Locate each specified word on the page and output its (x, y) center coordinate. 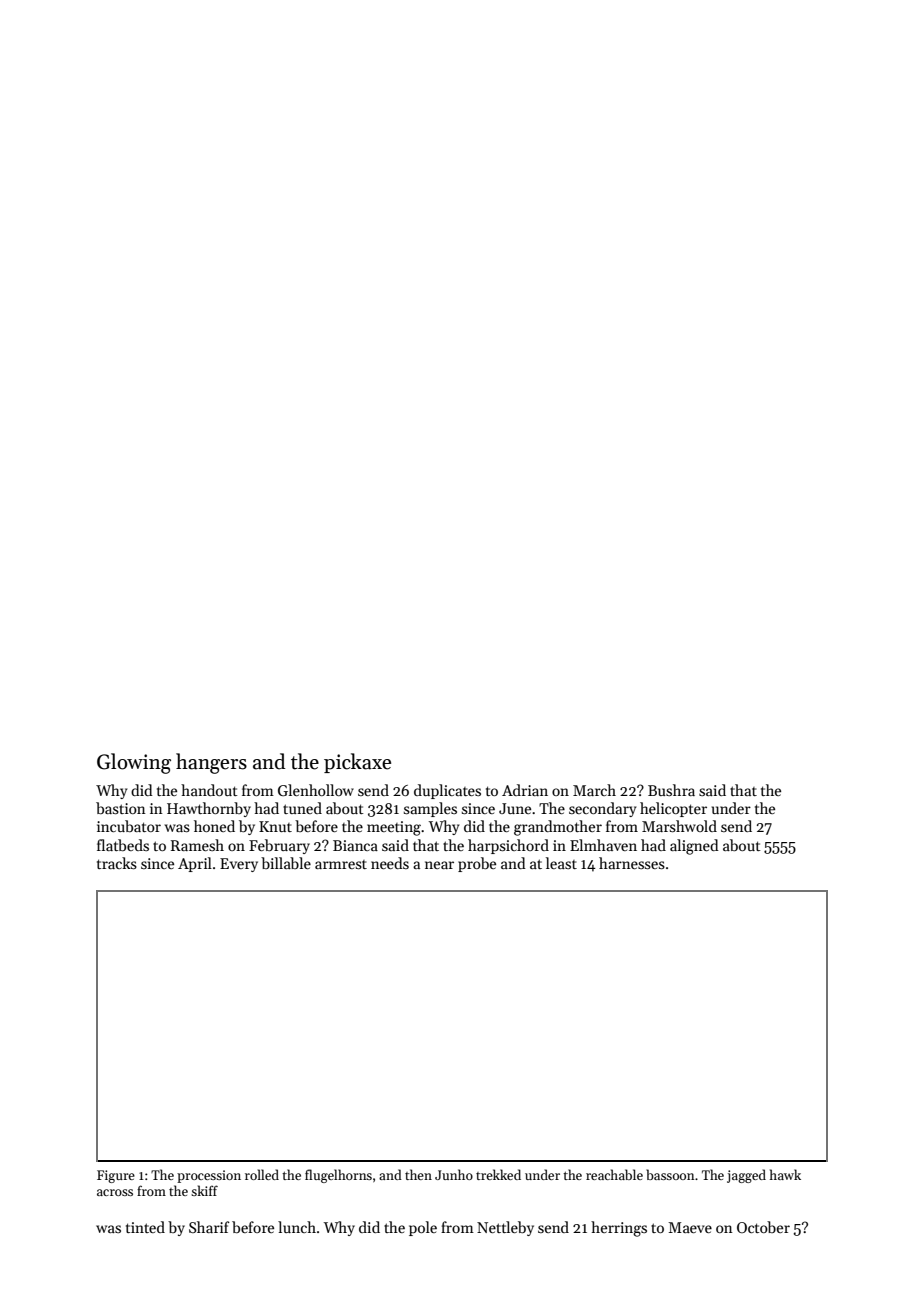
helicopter (673, 809)
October (763, 1227)
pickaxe (357, 763)
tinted (145, 1227)
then (418, 1174)
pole (423, 1228)
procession (209, 1176)
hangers (211, 763)
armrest (341, 864)
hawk (785, 1174)
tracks (117, 863)
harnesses (632, 863)
